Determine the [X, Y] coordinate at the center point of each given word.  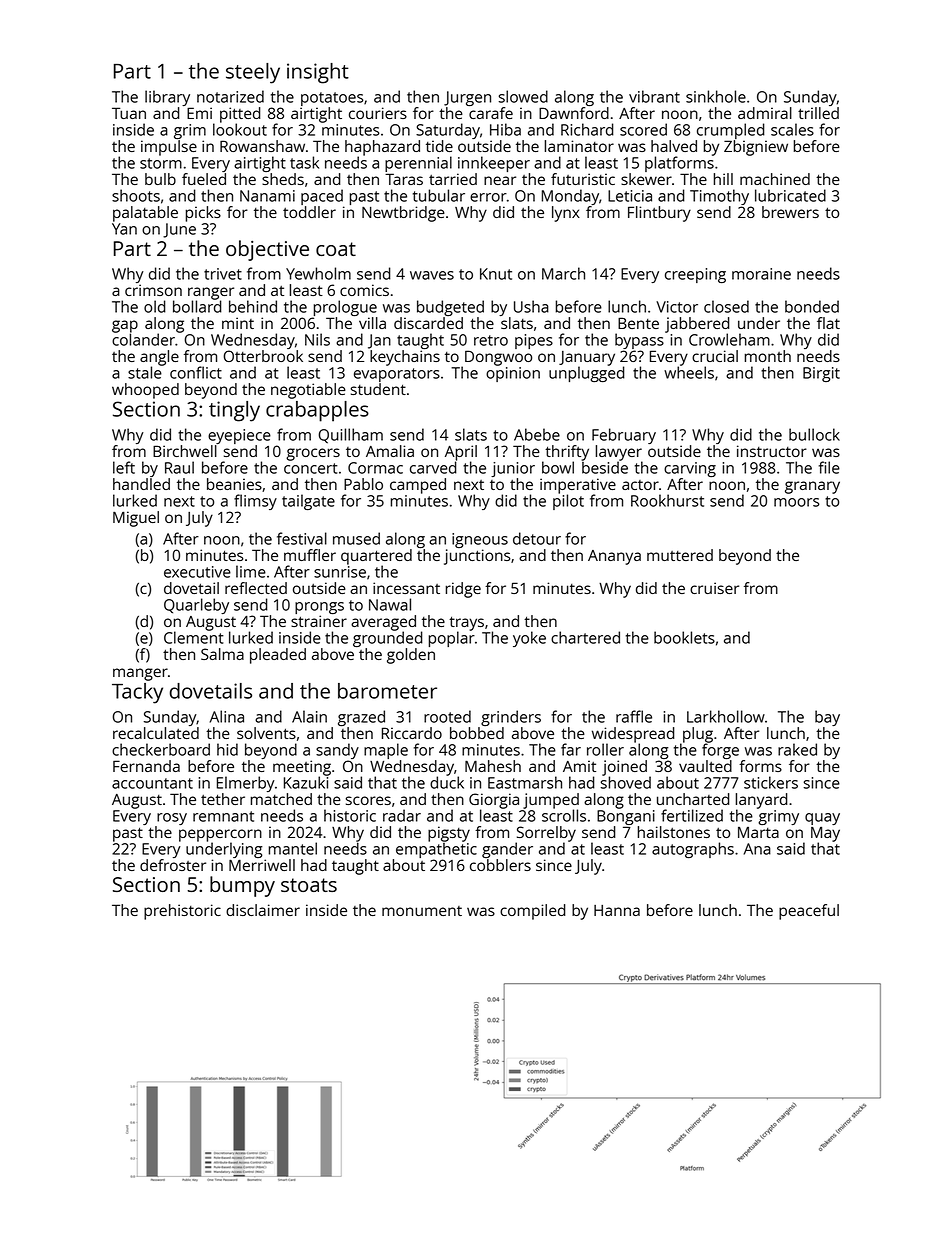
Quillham [350, 436]
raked [797, 749]
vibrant [654, 96]
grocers [313, 454]
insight [318, 73]
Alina [227, 716]
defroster [173, 865]
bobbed [477, 733]
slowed [523, 96]
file [829, 467]
